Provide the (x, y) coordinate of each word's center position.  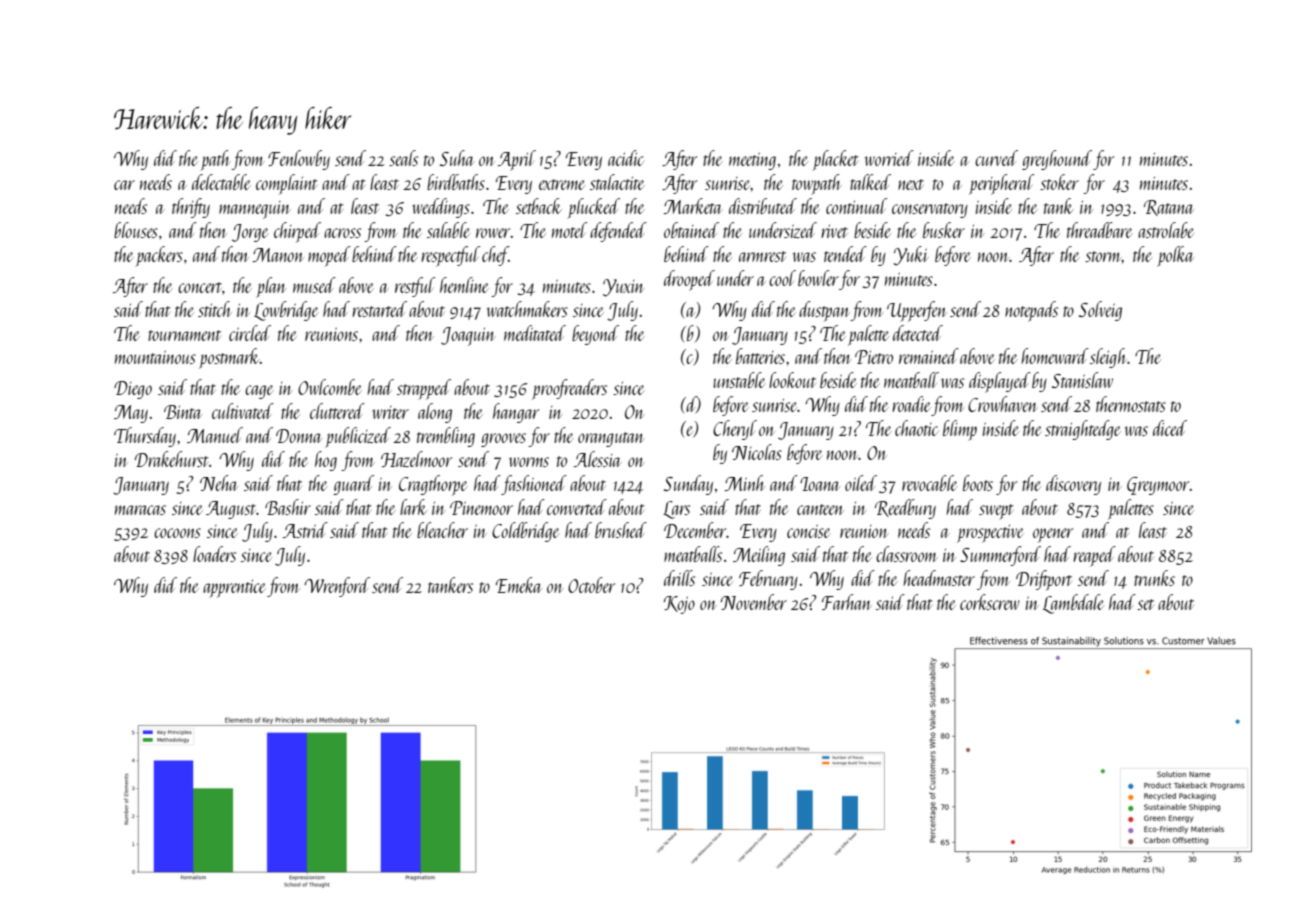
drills (679, 578)
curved (996, 158)
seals (403, 158)
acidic (625, 158)
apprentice (234, 589)
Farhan (847, 602)
